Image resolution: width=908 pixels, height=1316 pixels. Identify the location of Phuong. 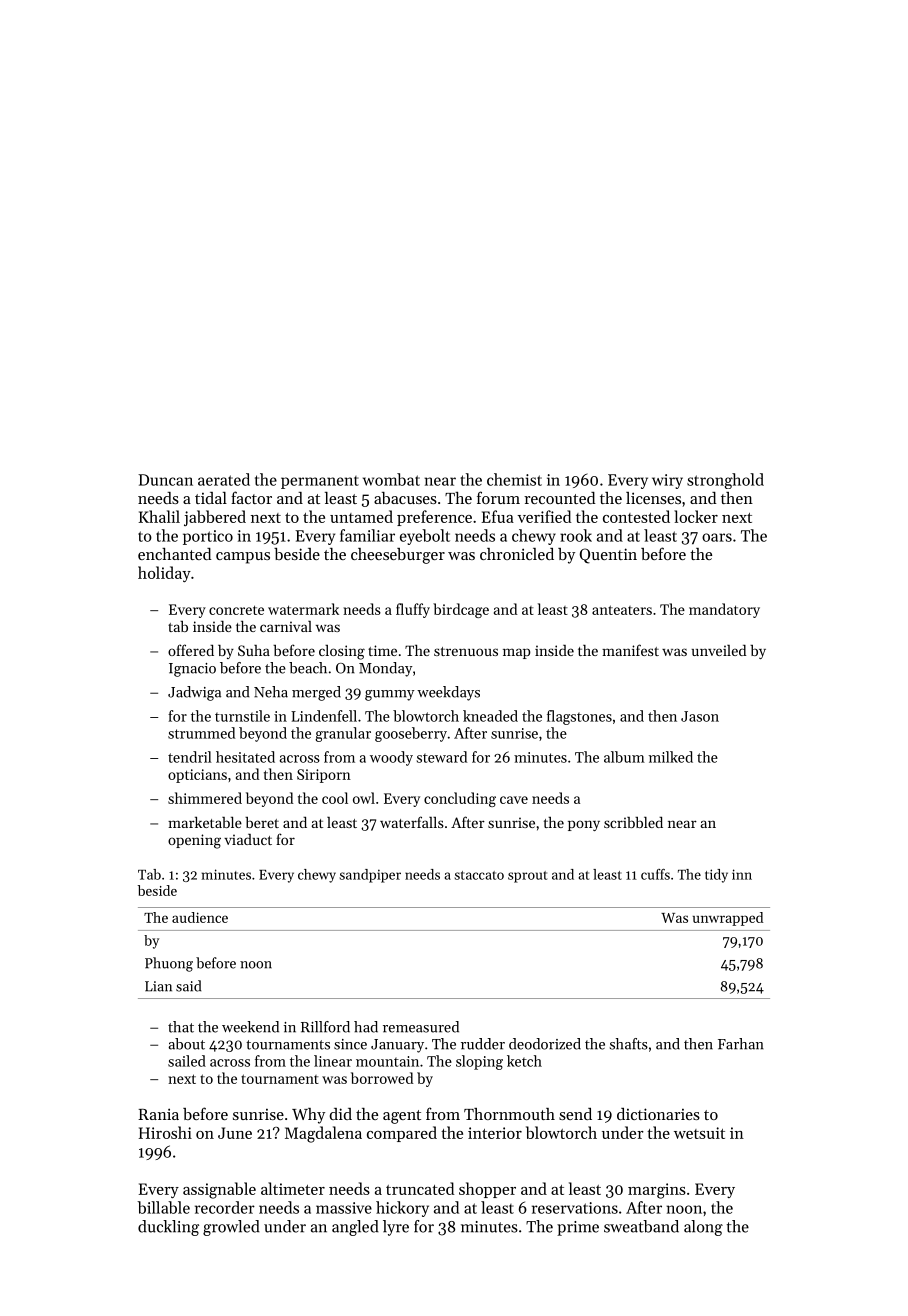
(169, 964).
